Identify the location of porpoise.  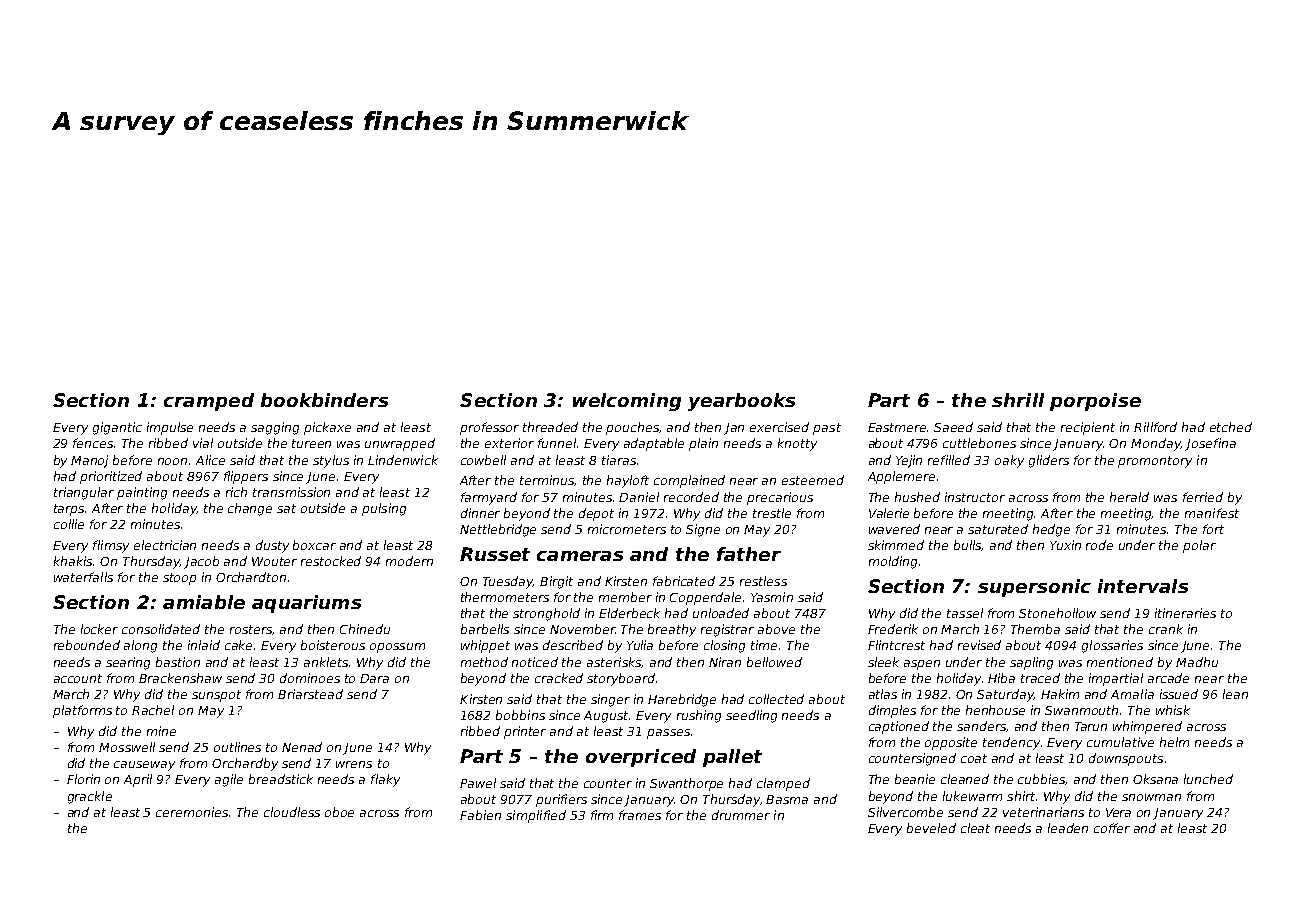
(1095, 402).
